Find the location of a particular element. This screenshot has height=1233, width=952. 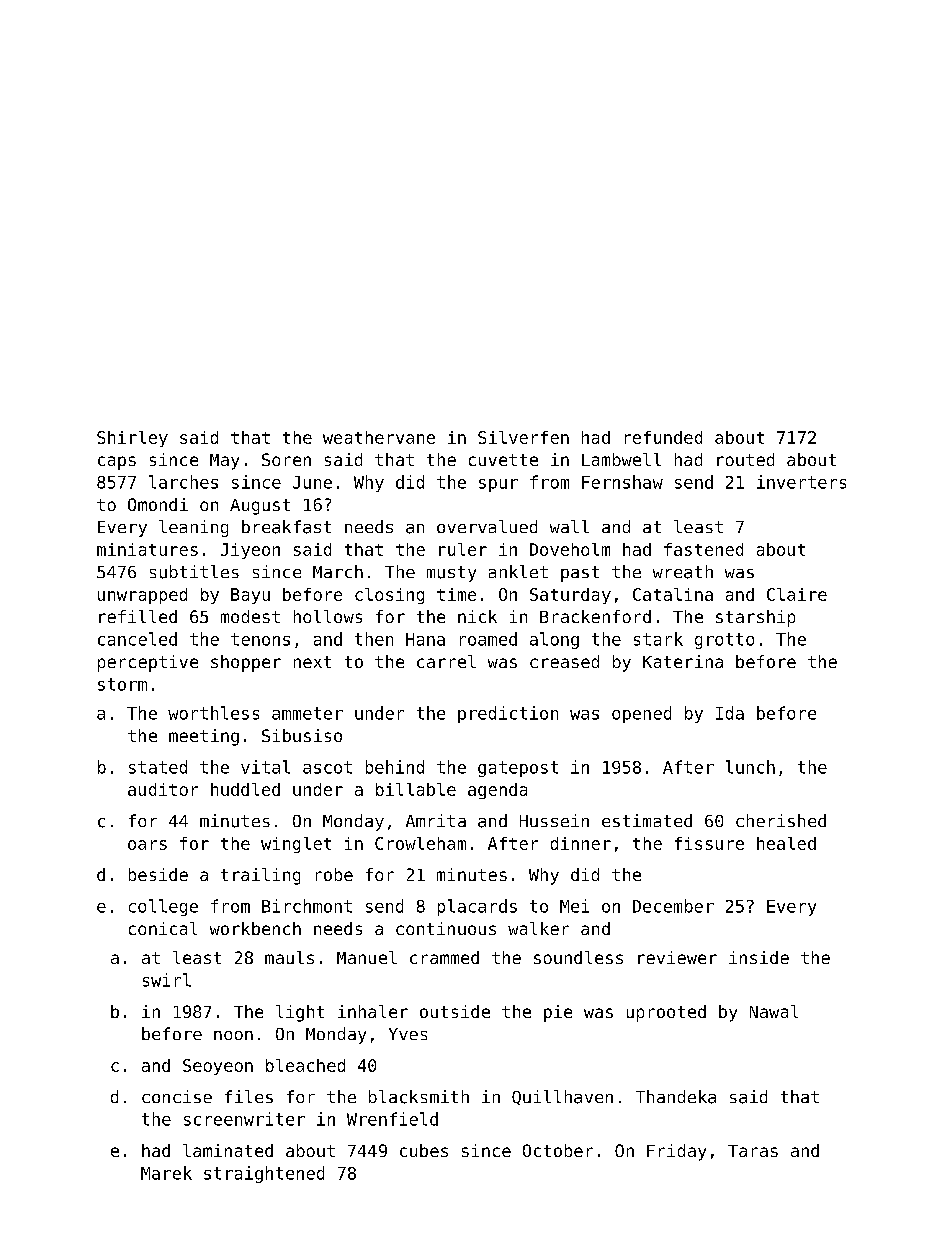

screenwriter is located at coordinates (244, 1119).
